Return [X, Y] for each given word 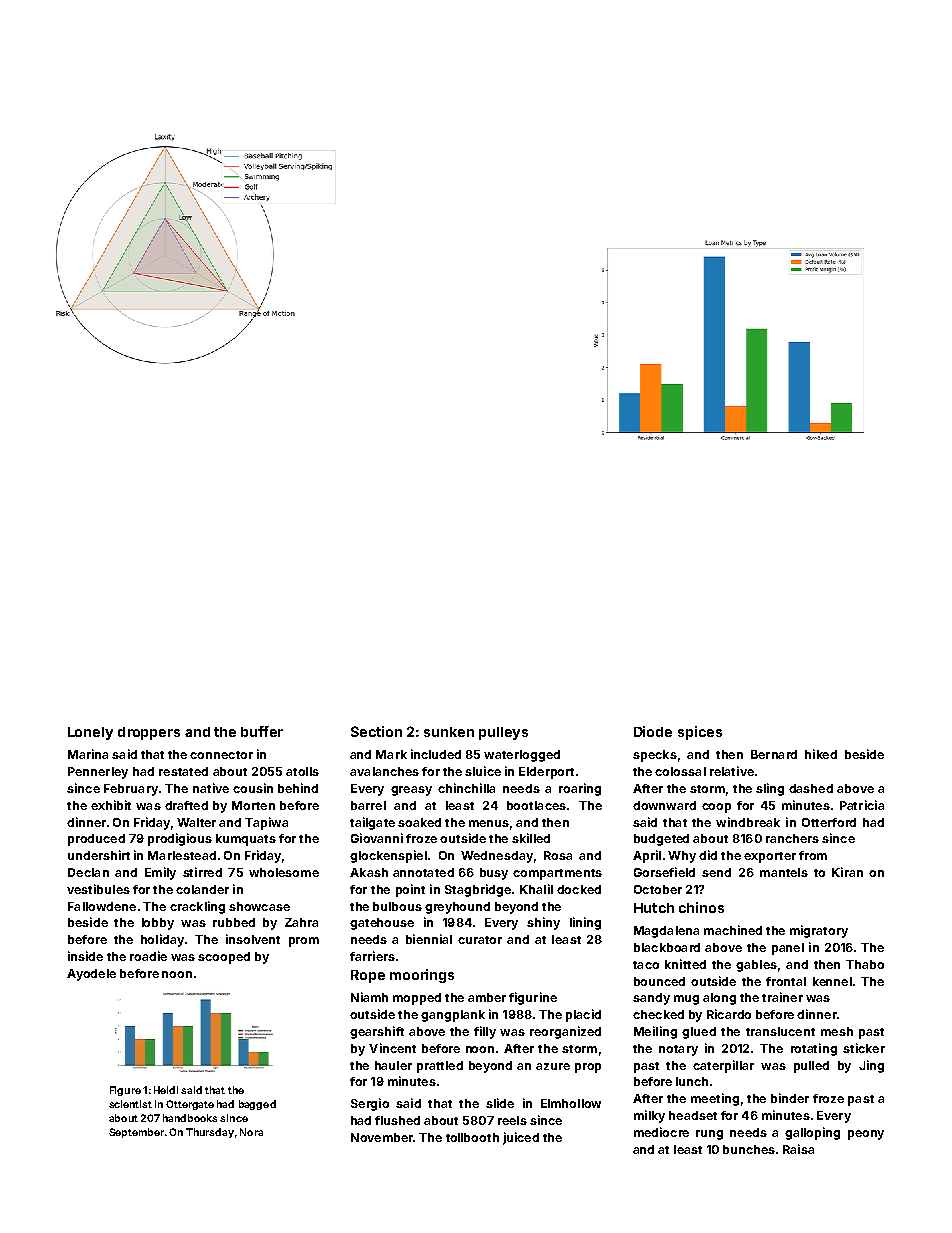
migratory [819, 931]
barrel [368, 805]
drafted [186, 805]
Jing [871, 1066]
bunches [749, 1149]
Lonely [90, 733]
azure [553, 1066]
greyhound [457, 908]
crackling [197, 907]
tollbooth [472, 1137]
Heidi [166, 1090]
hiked [821, 754]
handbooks [190, 1118]
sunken [449, 732]
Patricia [862, 805]
